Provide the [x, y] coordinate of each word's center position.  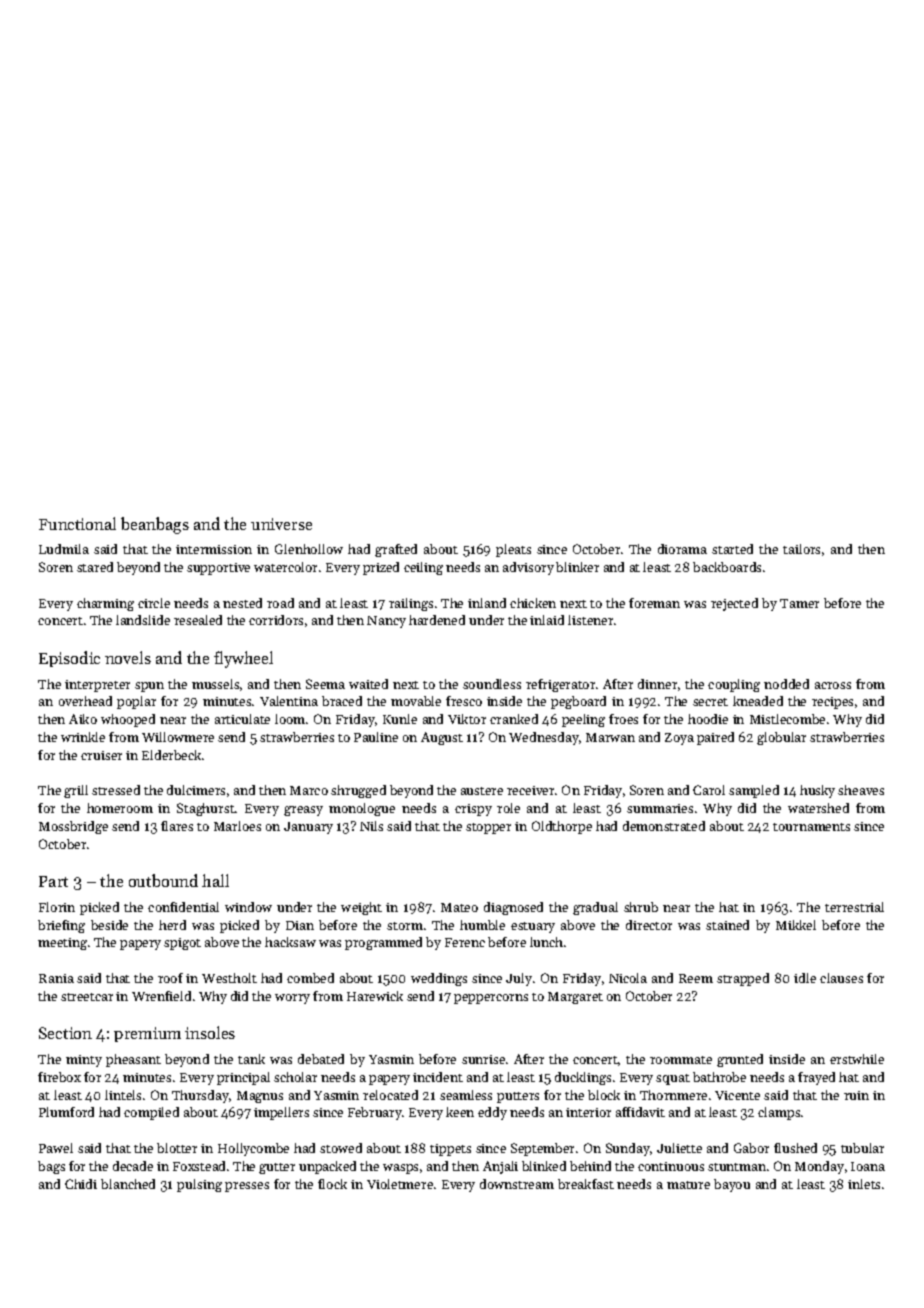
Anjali [500, 1167]
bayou [732, 1185]
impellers [281, 1113]
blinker [577, 567]
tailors [801, 549]
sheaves [861, 790]
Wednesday [544, 738]
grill [76, 791]
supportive [218, 569]
